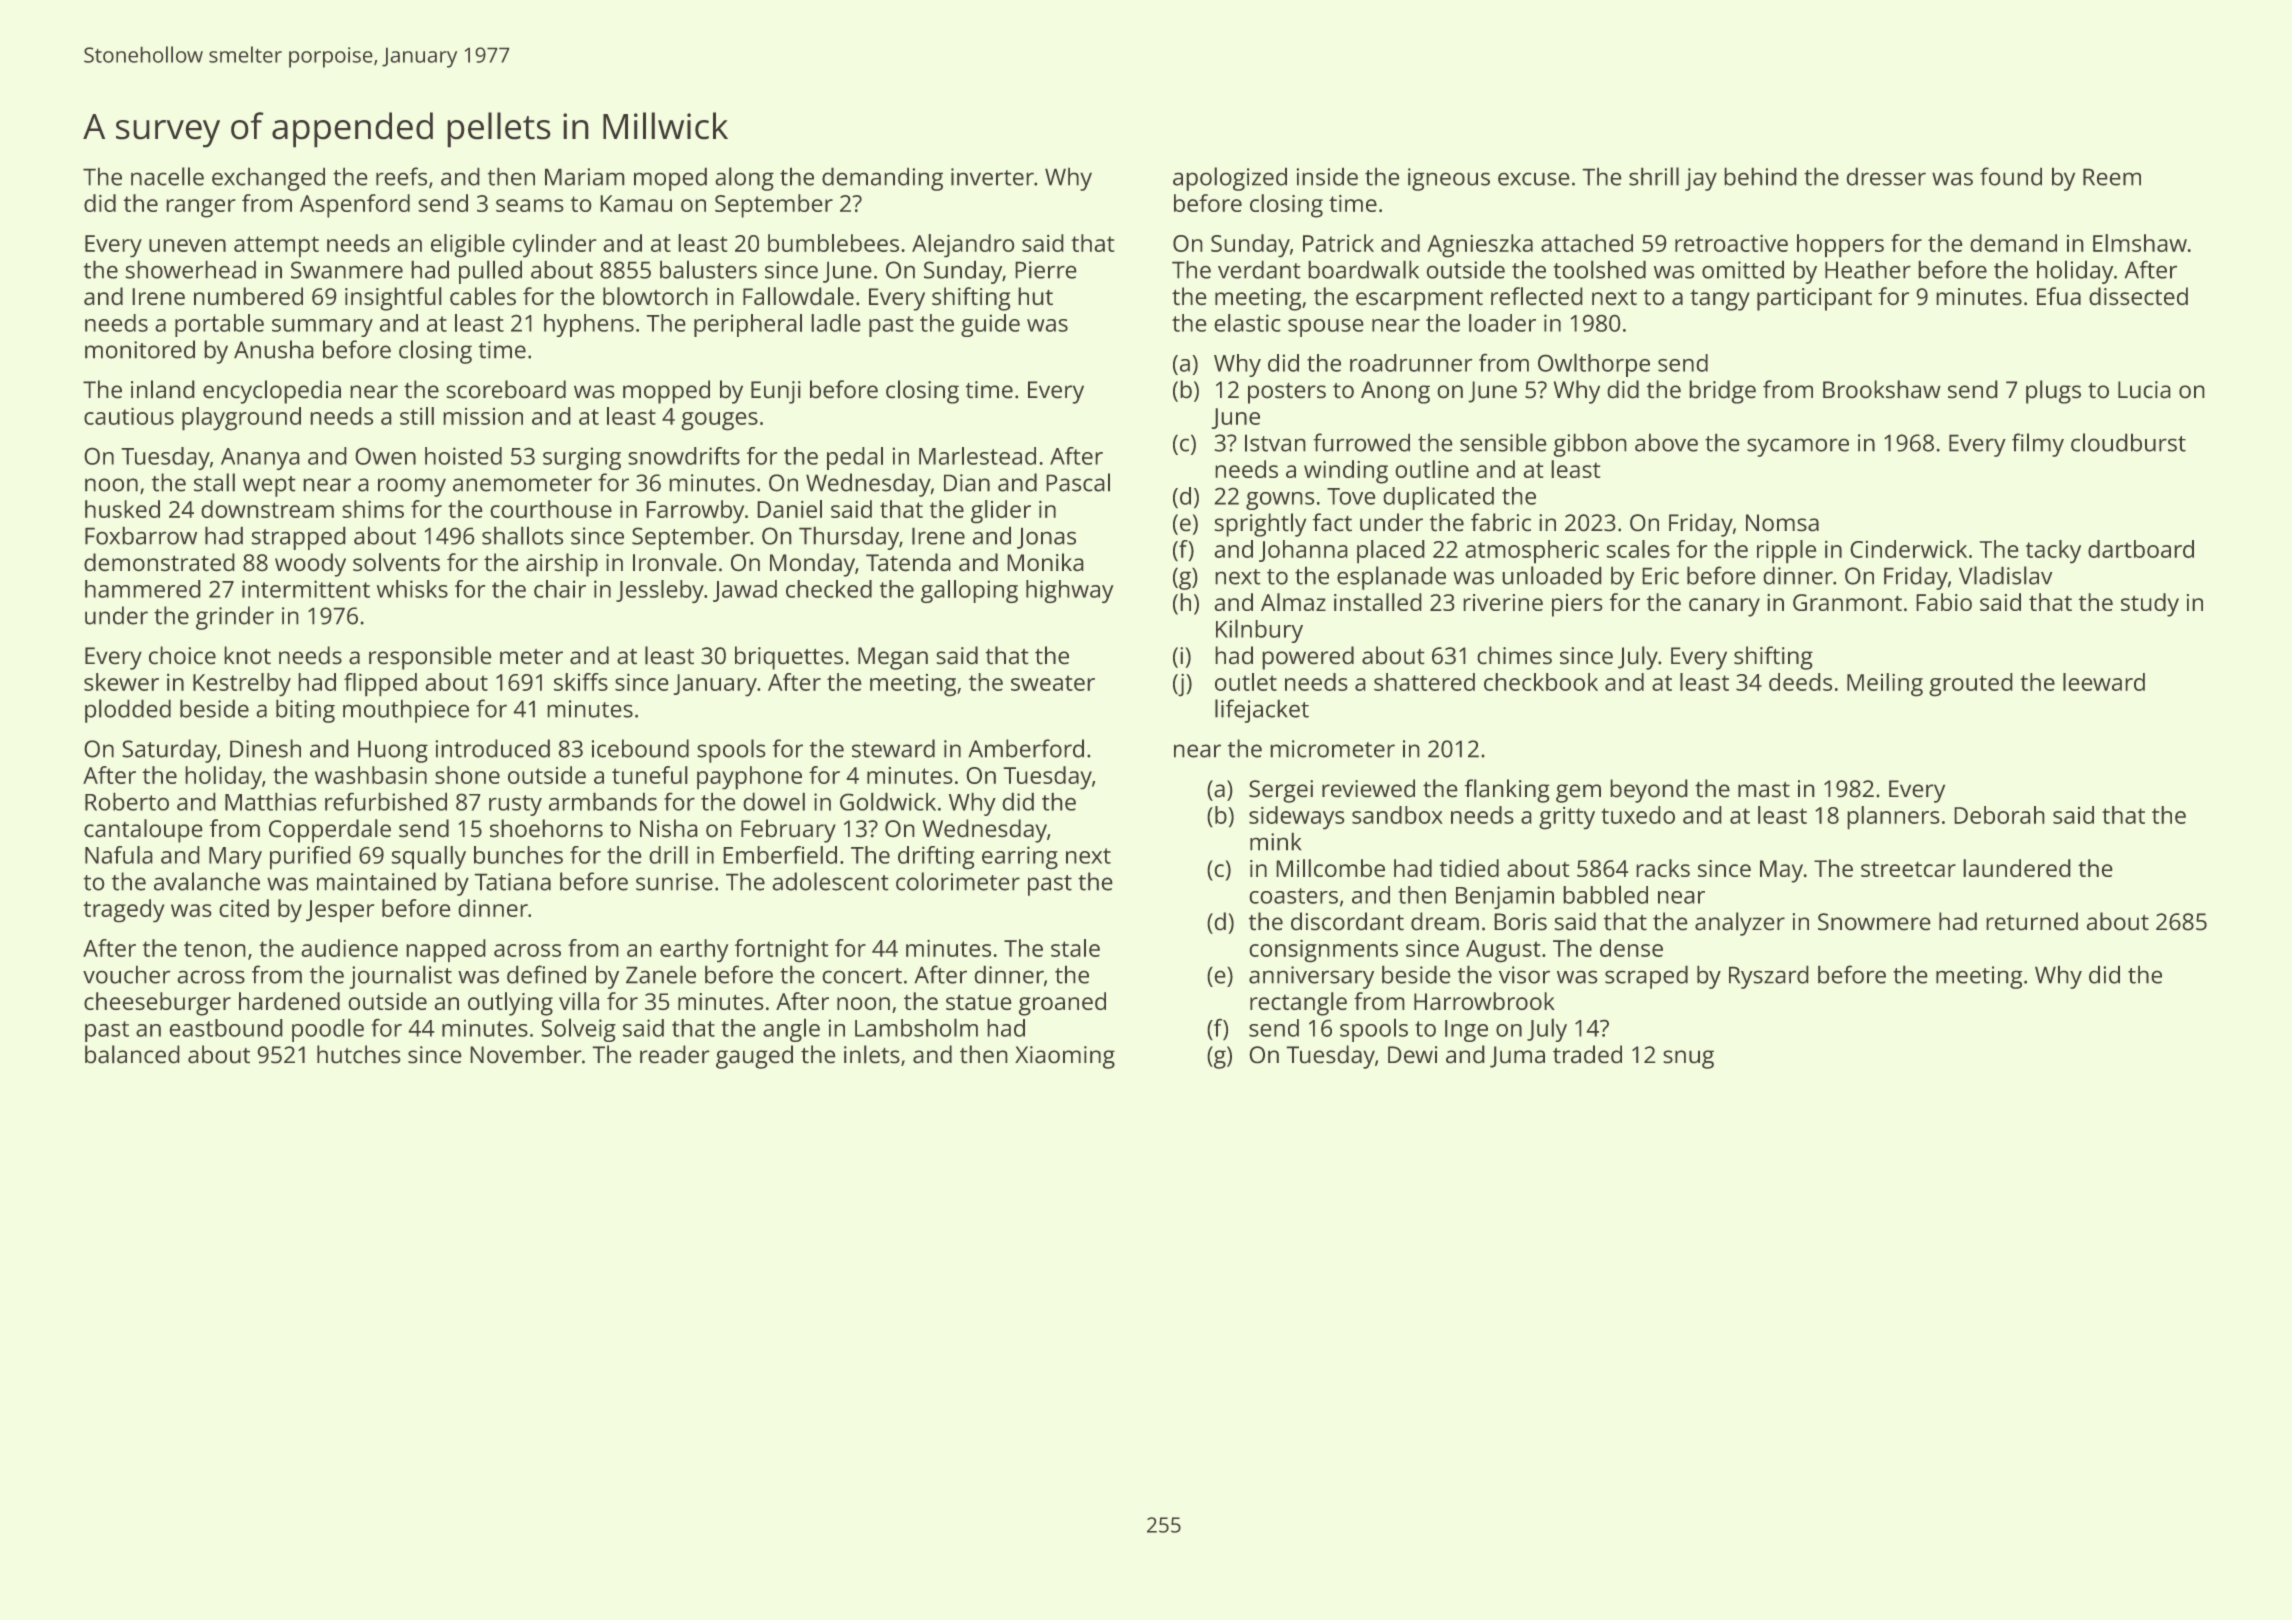  I want to click on plugs, so click(2053, 392).
